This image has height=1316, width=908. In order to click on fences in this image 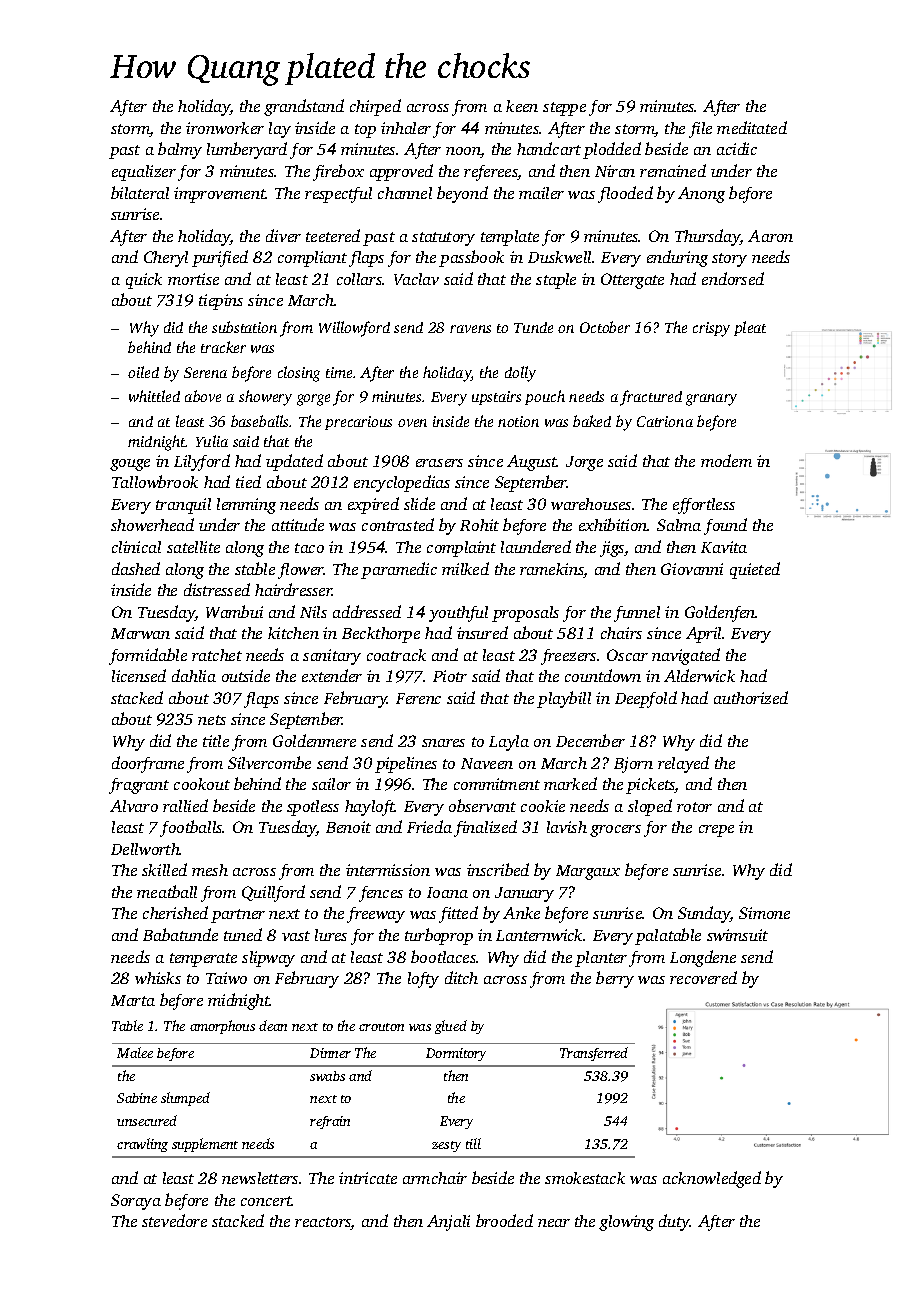, I will do `click(381, 894)`.
